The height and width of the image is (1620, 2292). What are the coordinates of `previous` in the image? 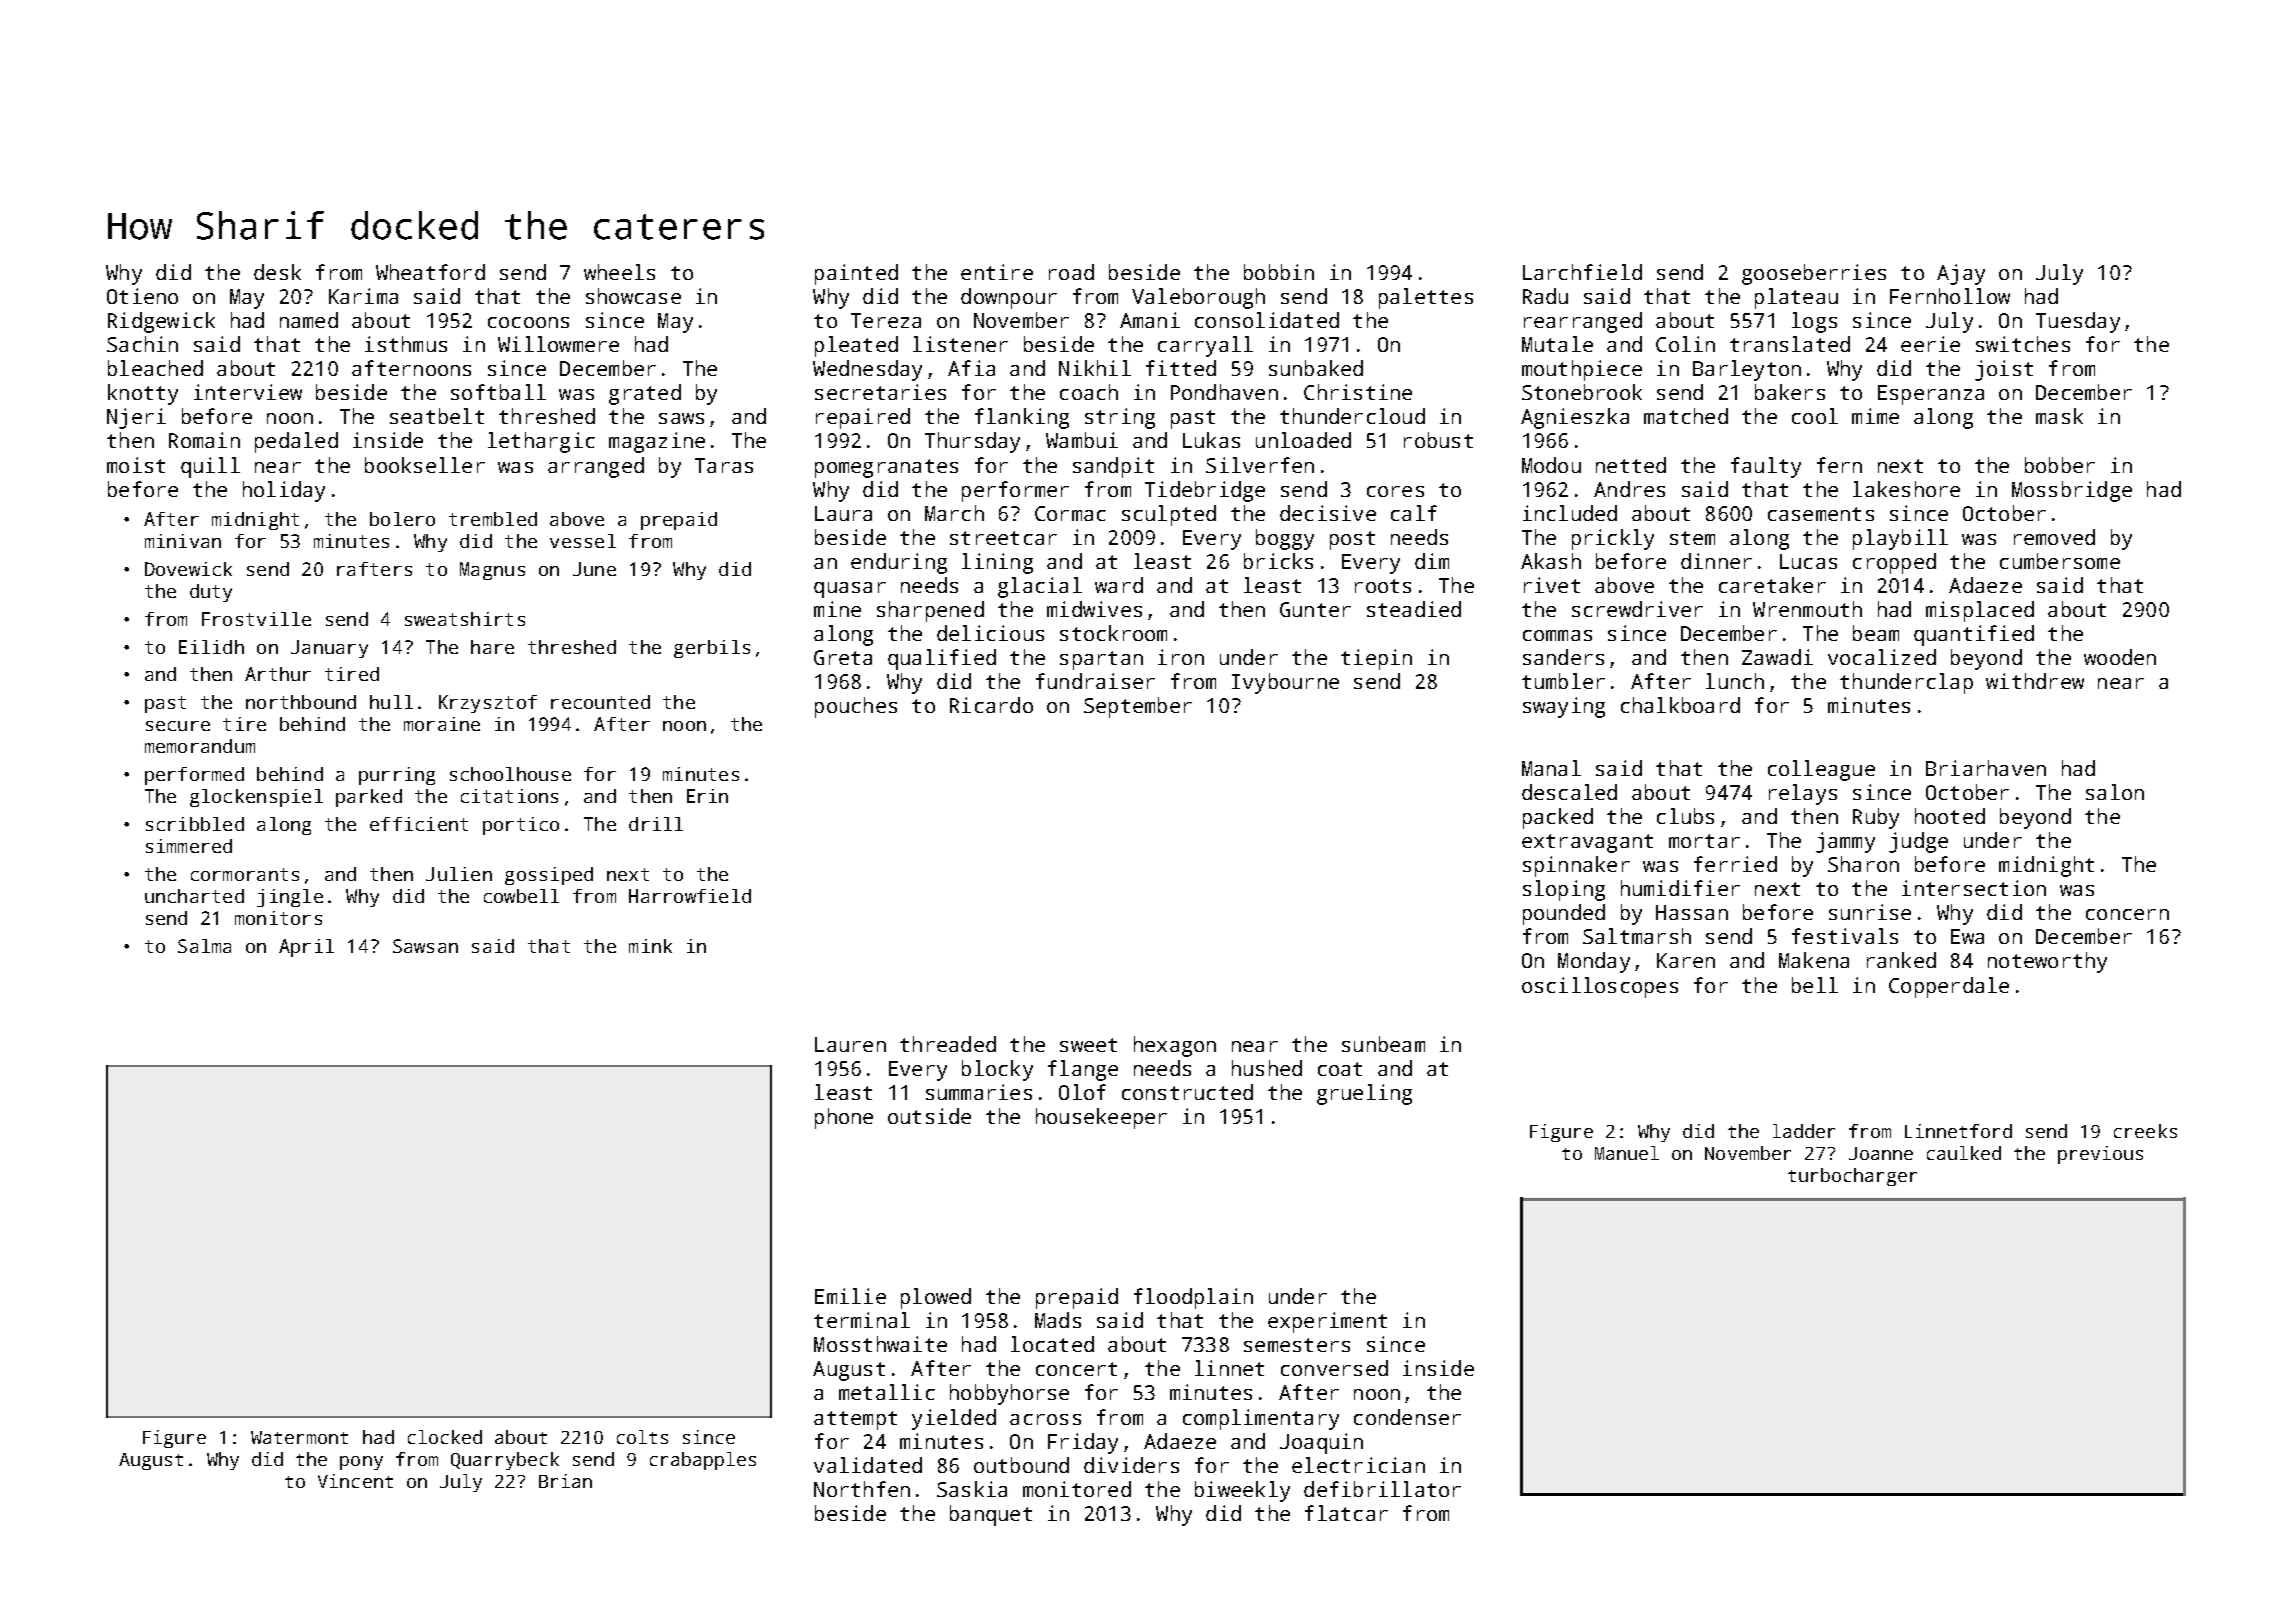 It's located at (2100, 1155).
